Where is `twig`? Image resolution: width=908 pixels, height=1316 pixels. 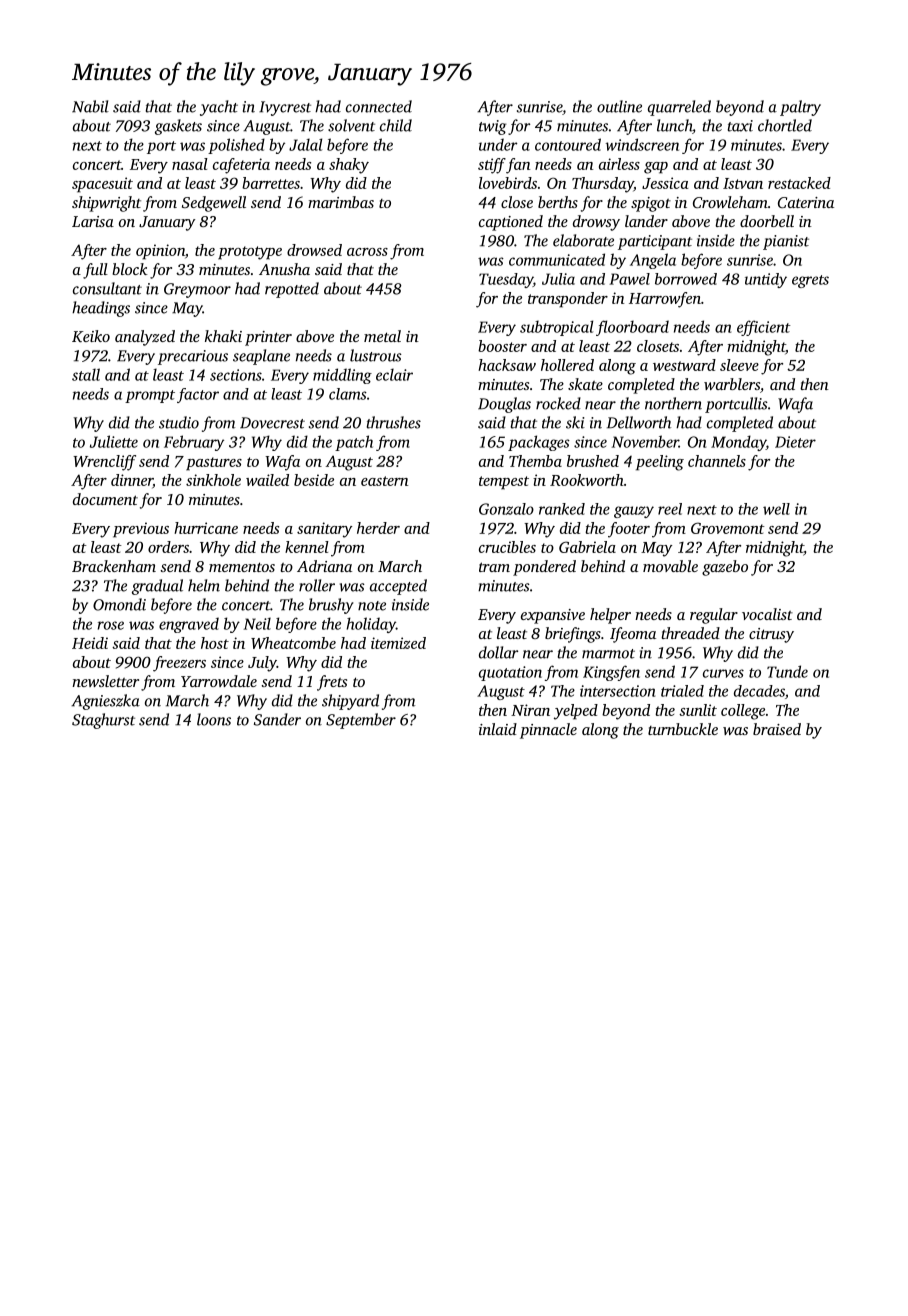 twig is located at coordinates (493, 127).
